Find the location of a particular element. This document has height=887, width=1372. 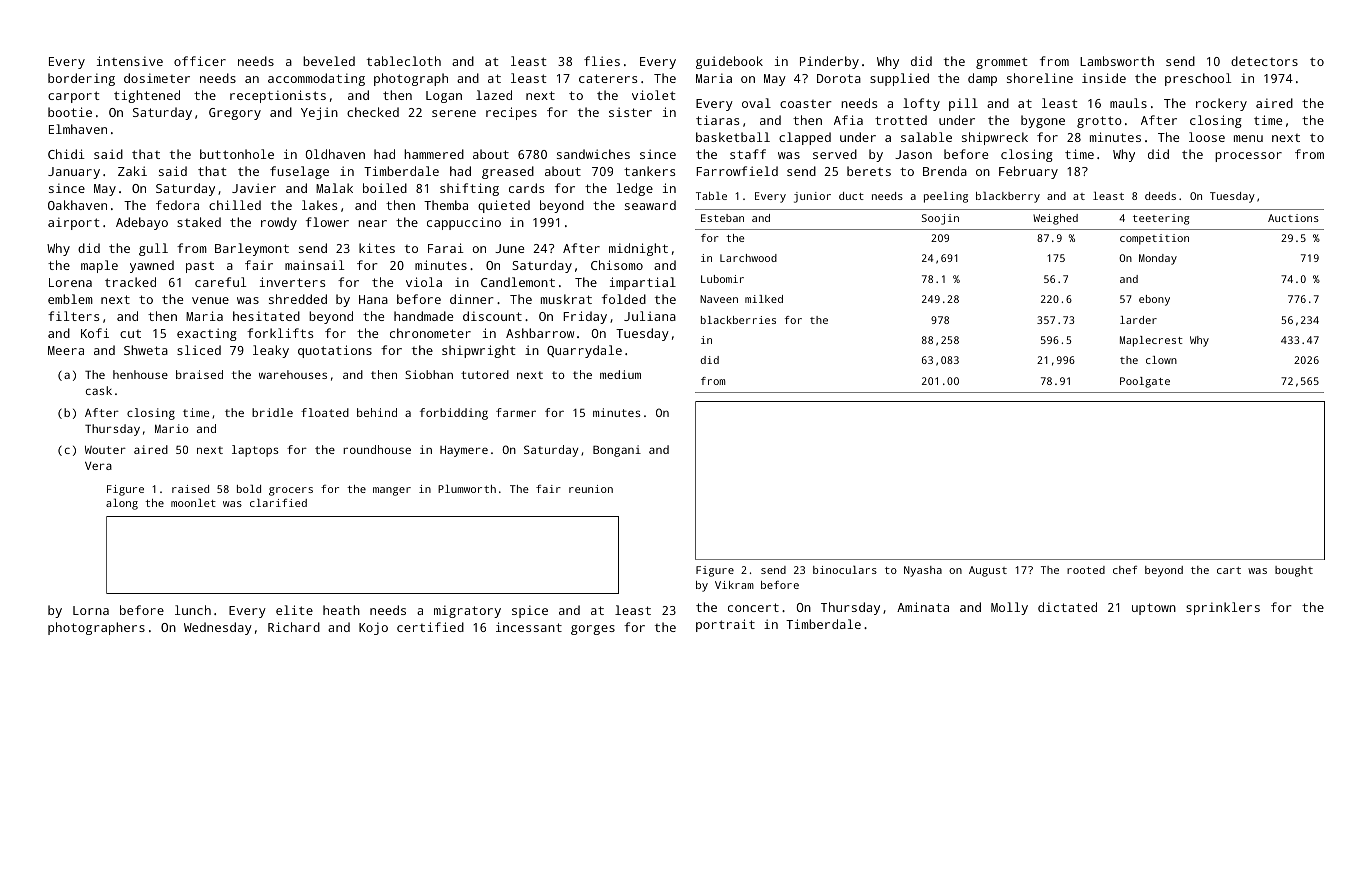

forbidding is located at coordinates (454, 414).
